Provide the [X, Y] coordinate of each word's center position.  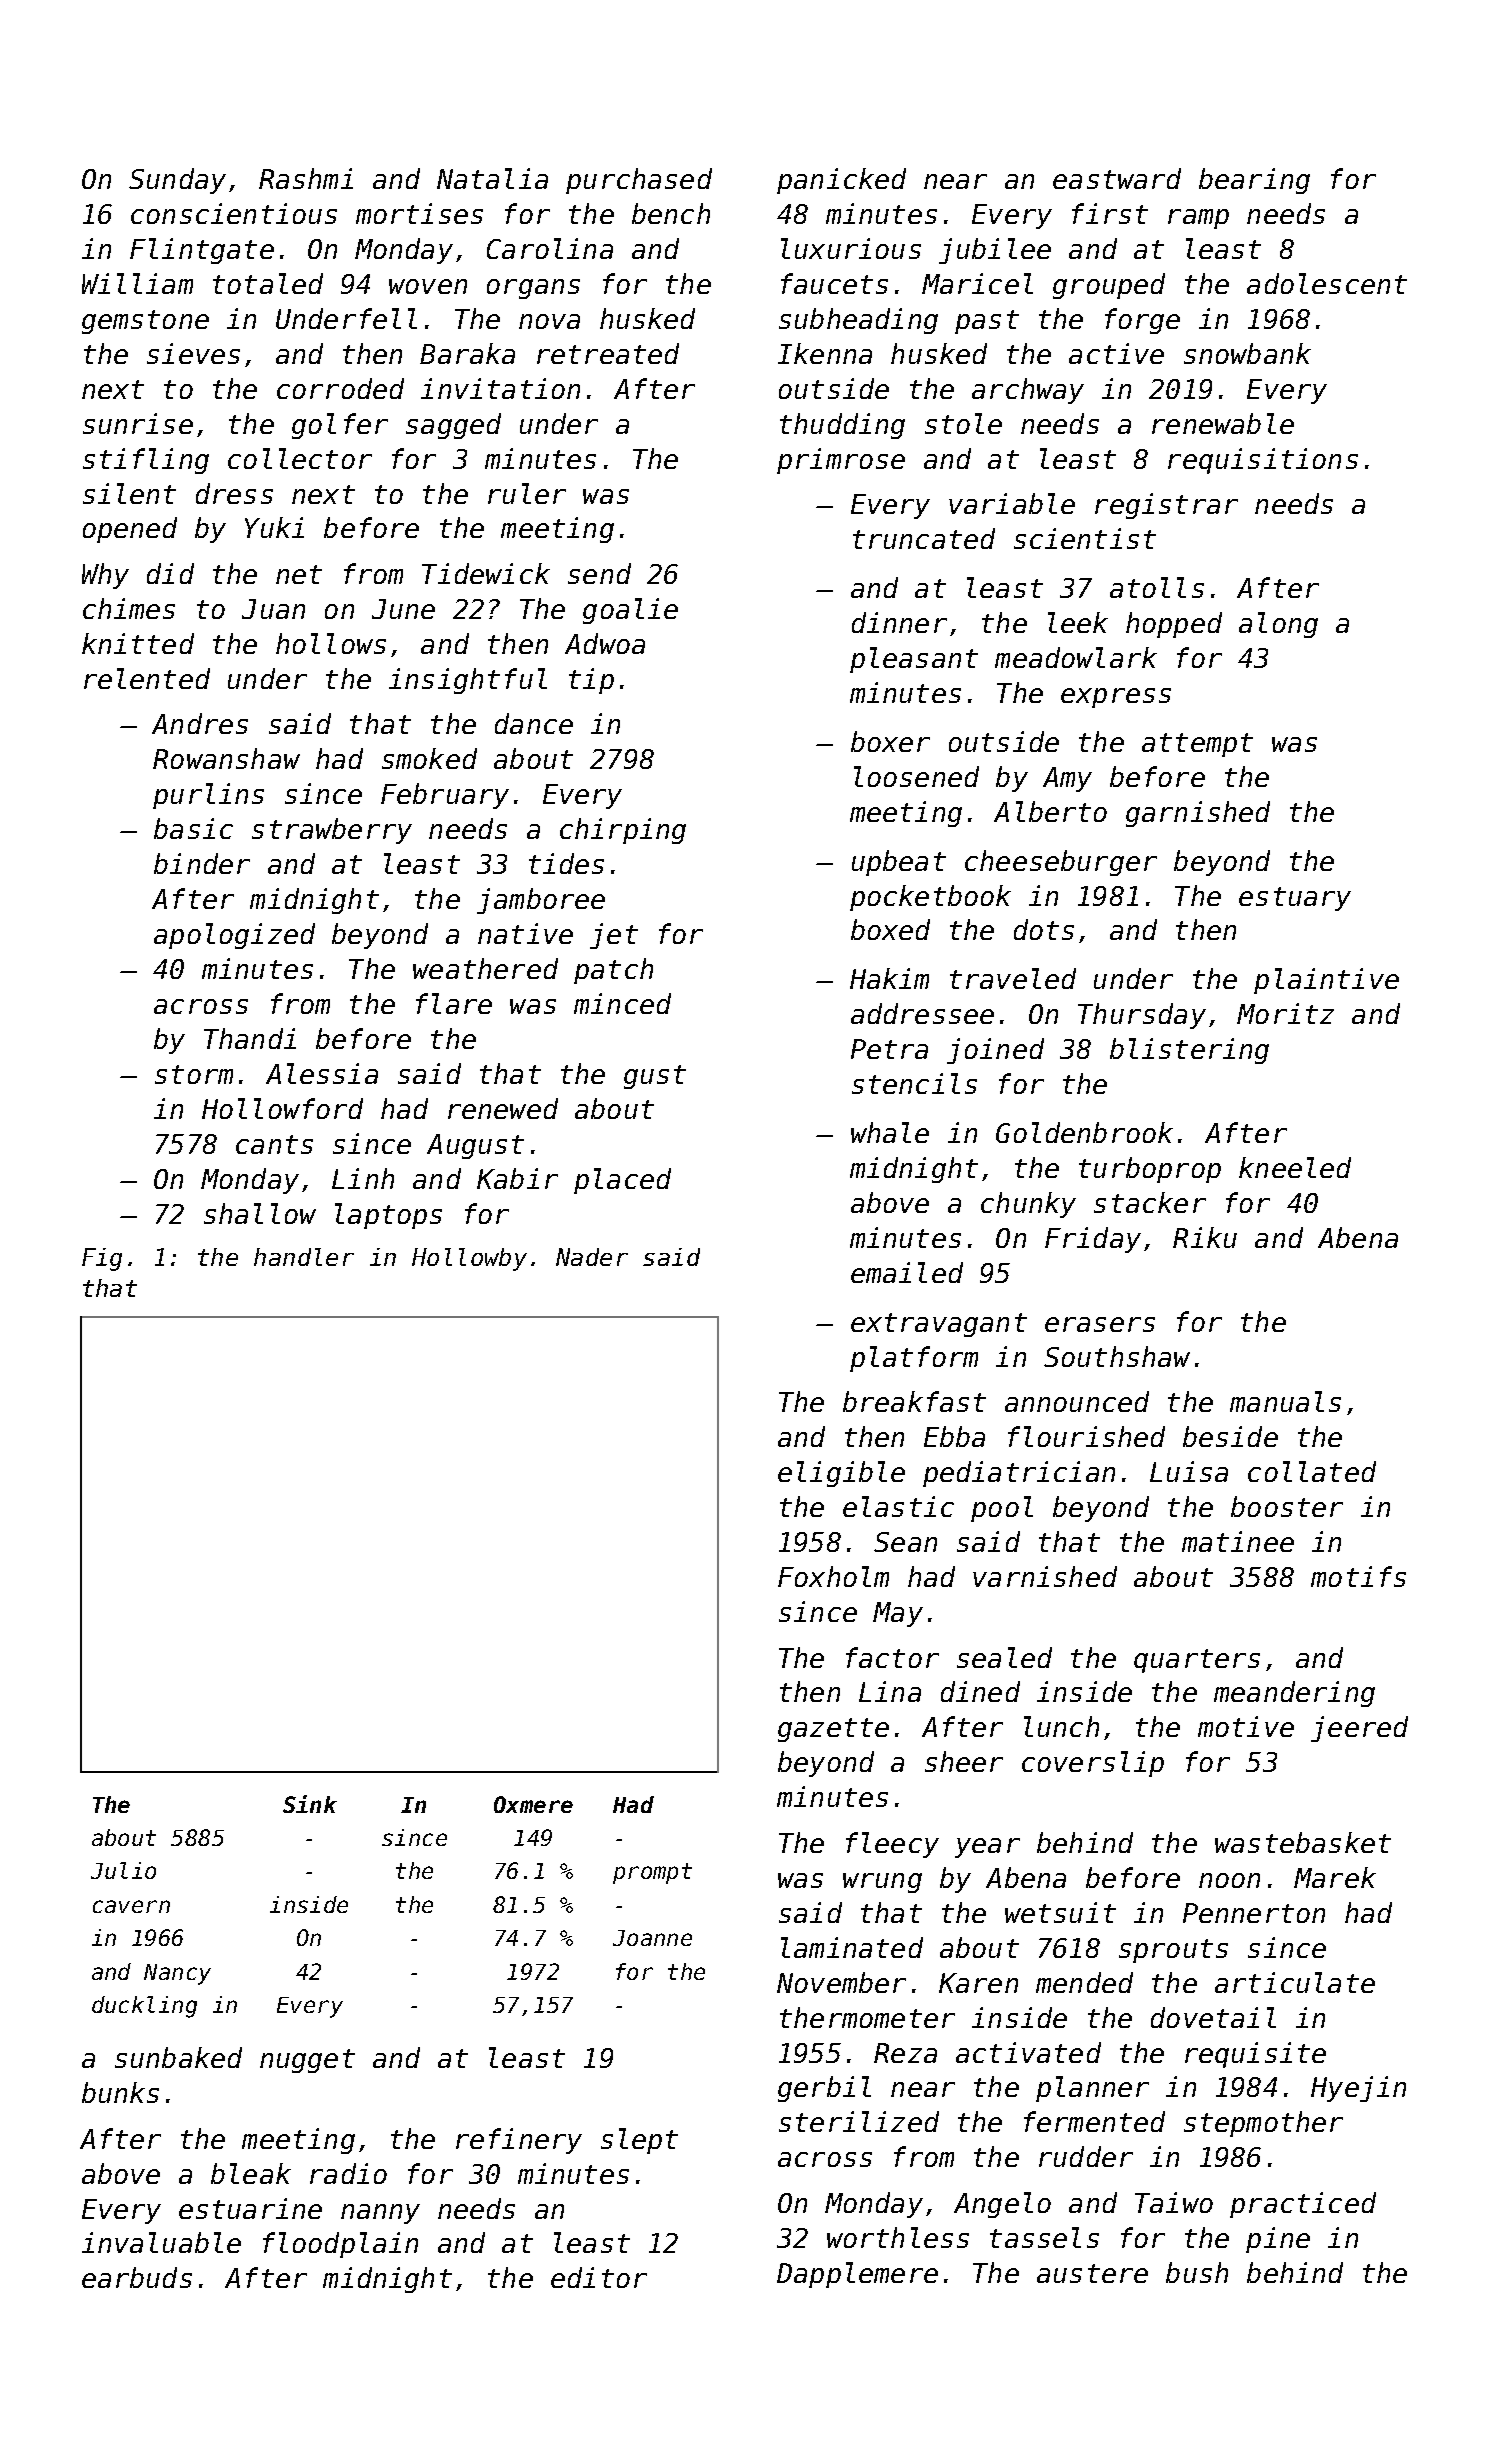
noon [1229, 1880]
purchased [639, 181]
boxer [890, 741]
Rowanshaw [226, 758]
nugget [307, 2061]
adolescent [1327, 283]
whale [890, 1132]
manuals [1285, 1401]
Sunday [177, 181]
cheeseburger [1061, 863]
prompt [652, 1873]
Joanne [652, 1938]
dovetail [1213, 2017]
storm [194, 1074]
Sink [310, 1804]
